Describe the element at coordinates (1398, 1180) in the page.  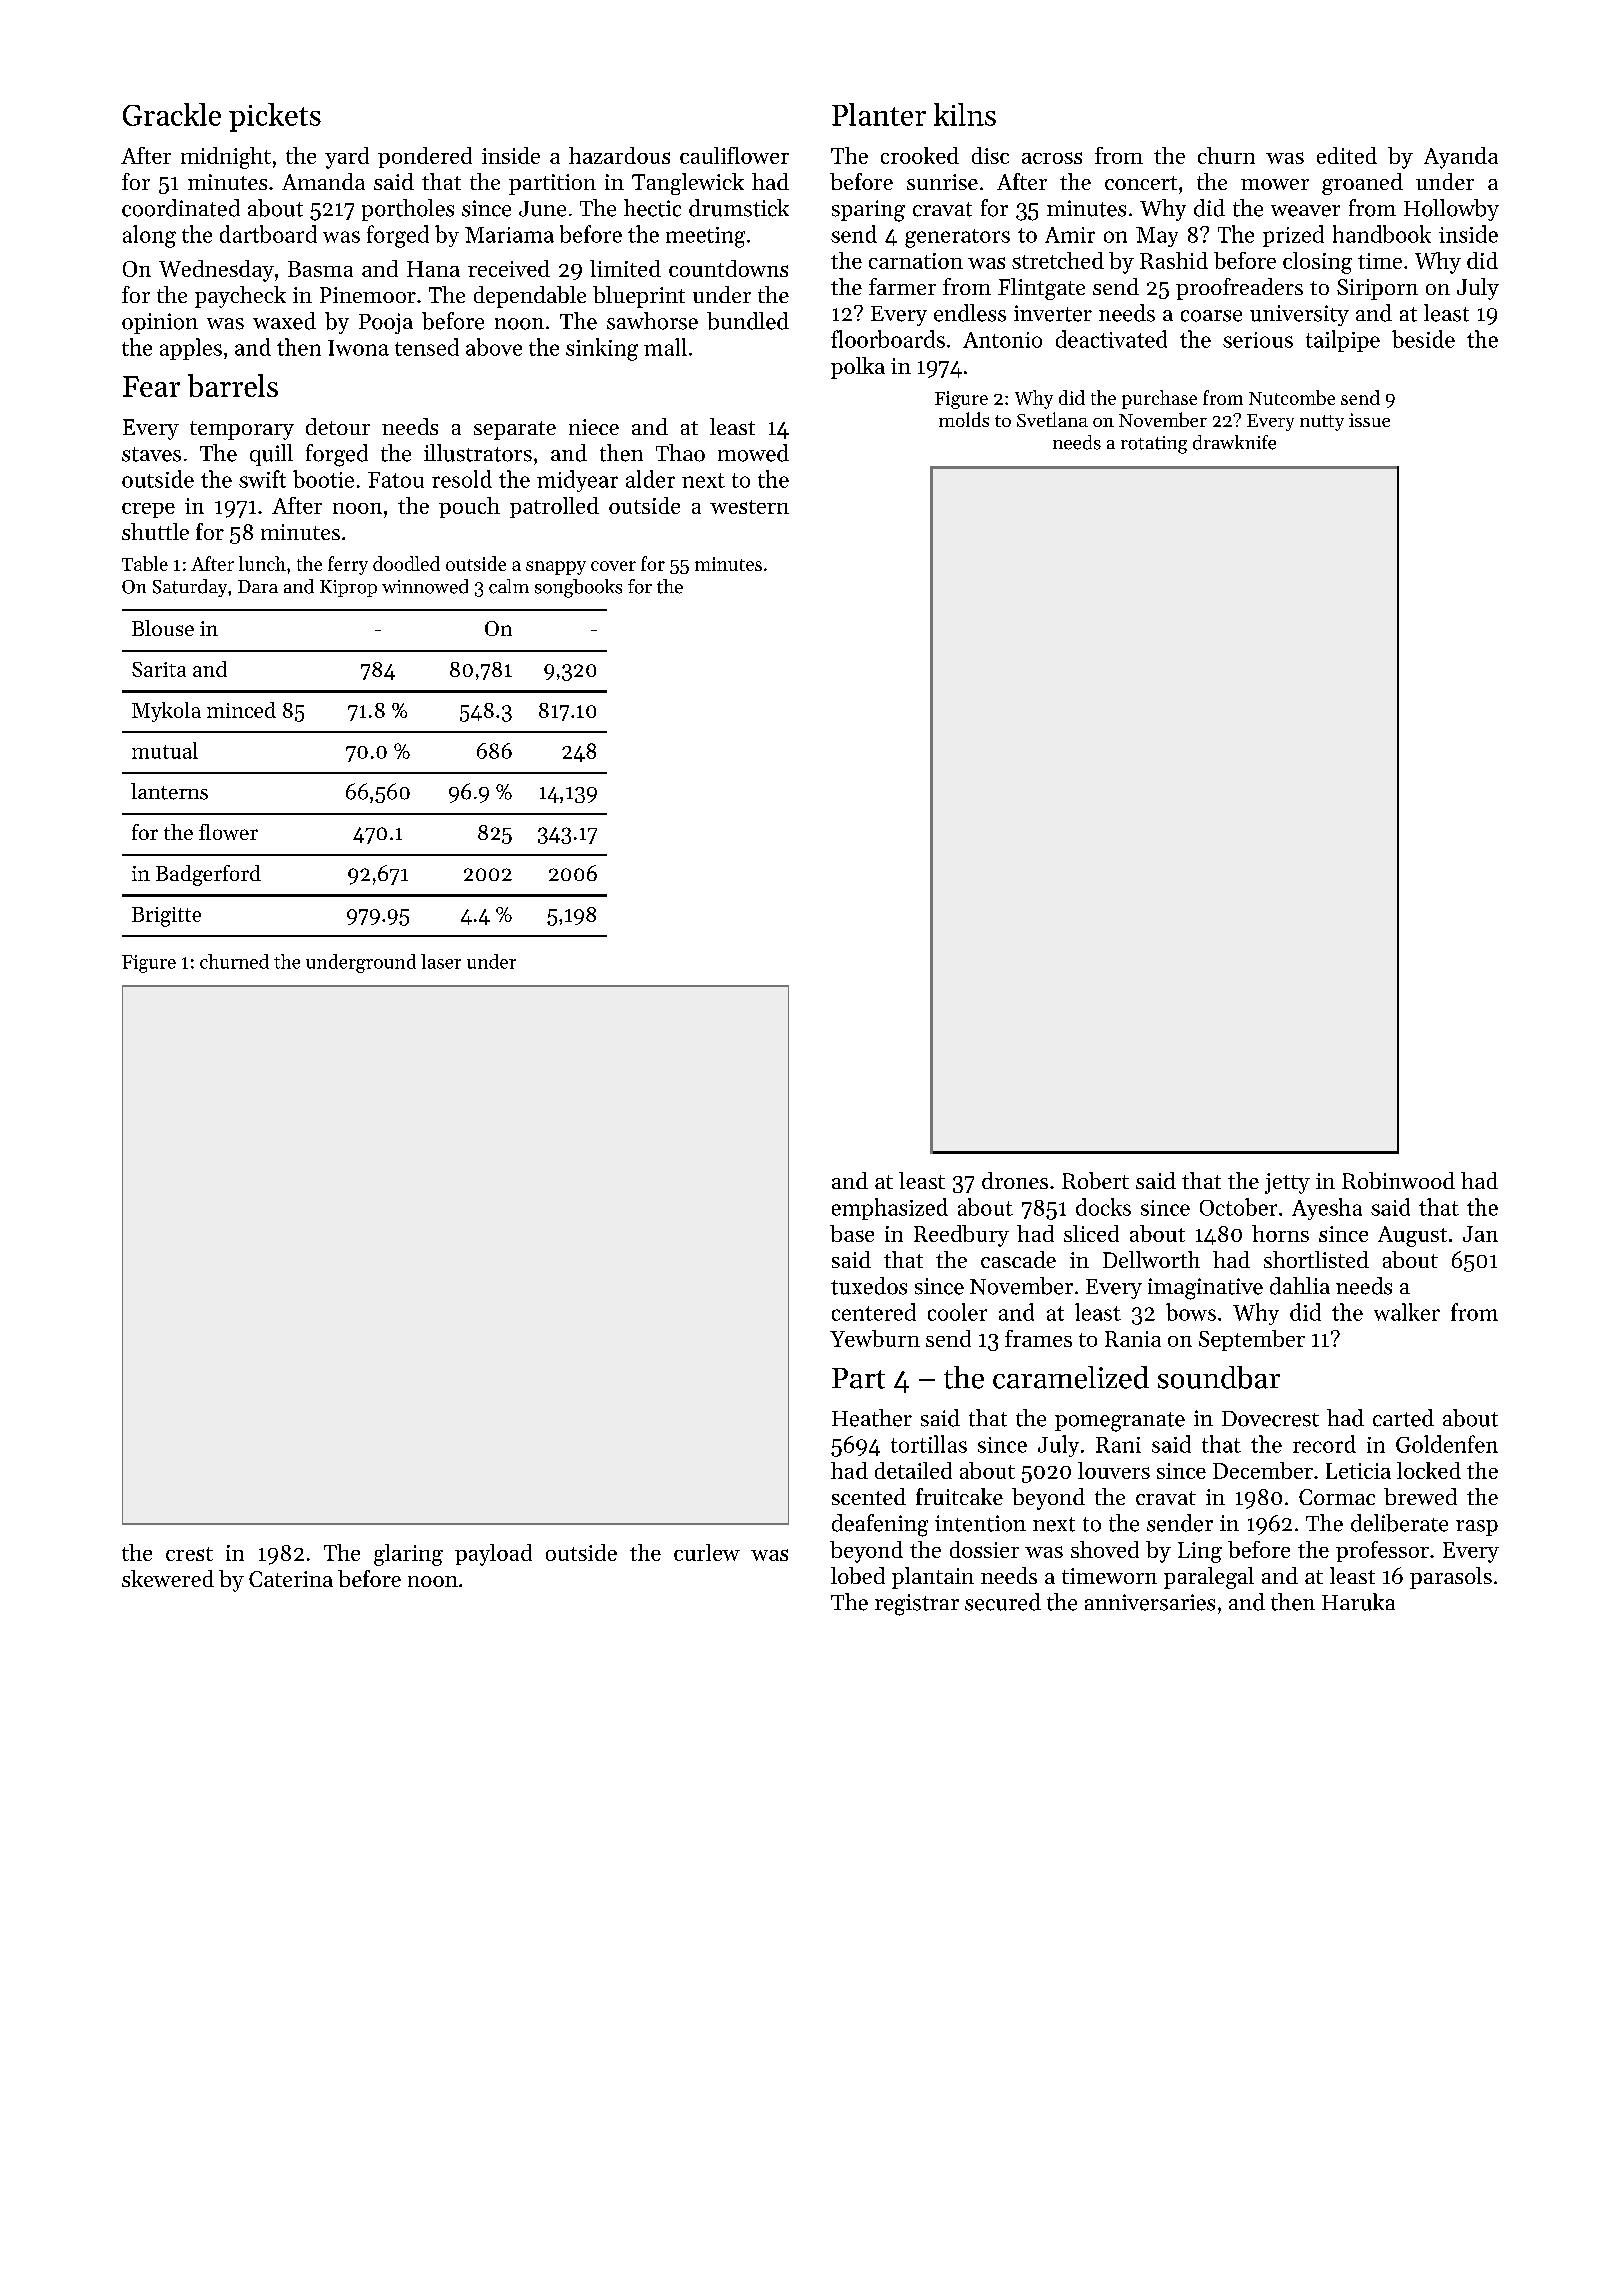
I see `Robinwood` at that location.
